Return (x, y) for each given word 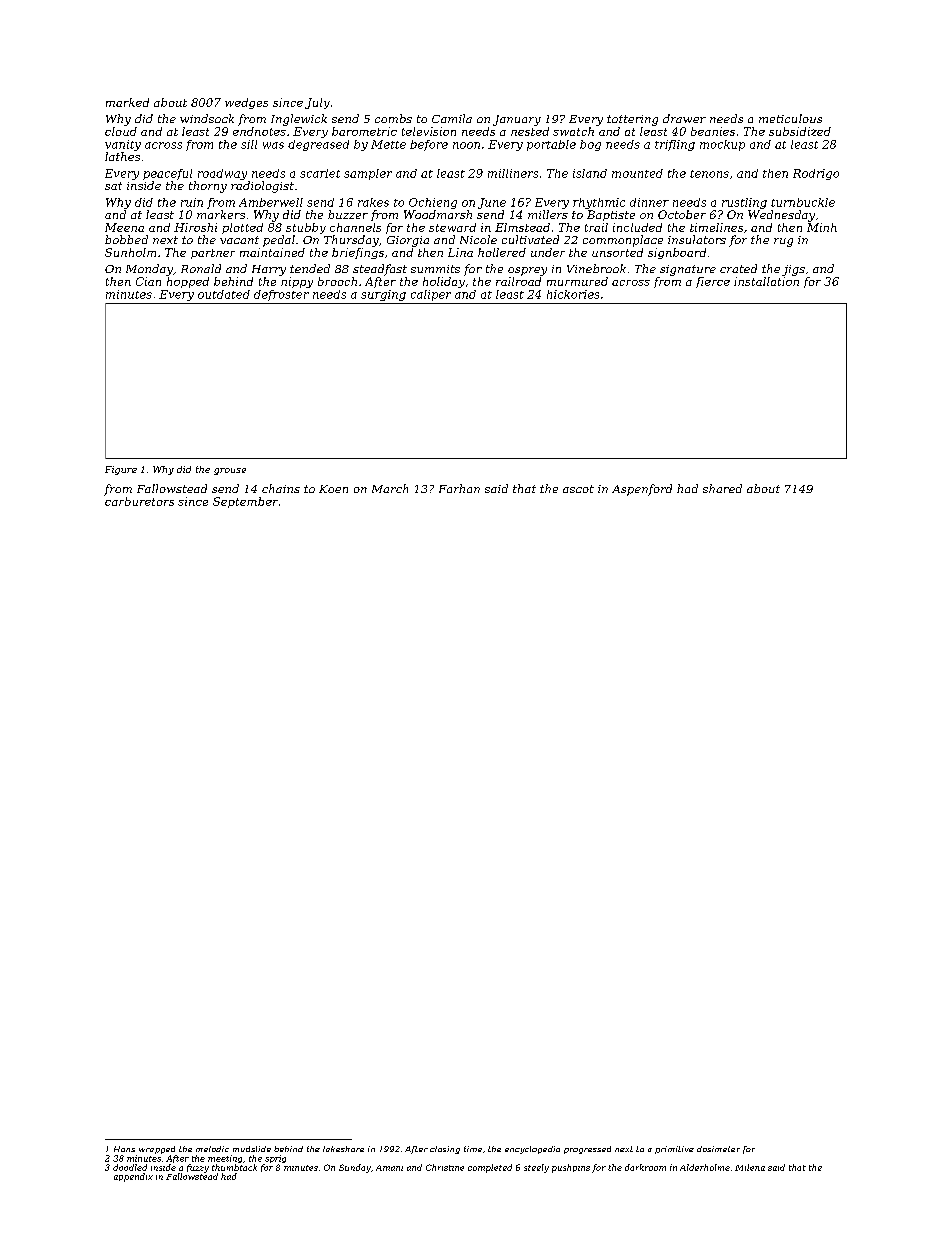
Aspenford (642, 490)
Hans (124, 1149)
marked (127, 102)
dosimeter (718, 1149)
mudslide (252, 1149)
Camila (452, 118)
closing (445, 1150)
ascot (578, 489)
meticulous (790, 118)
